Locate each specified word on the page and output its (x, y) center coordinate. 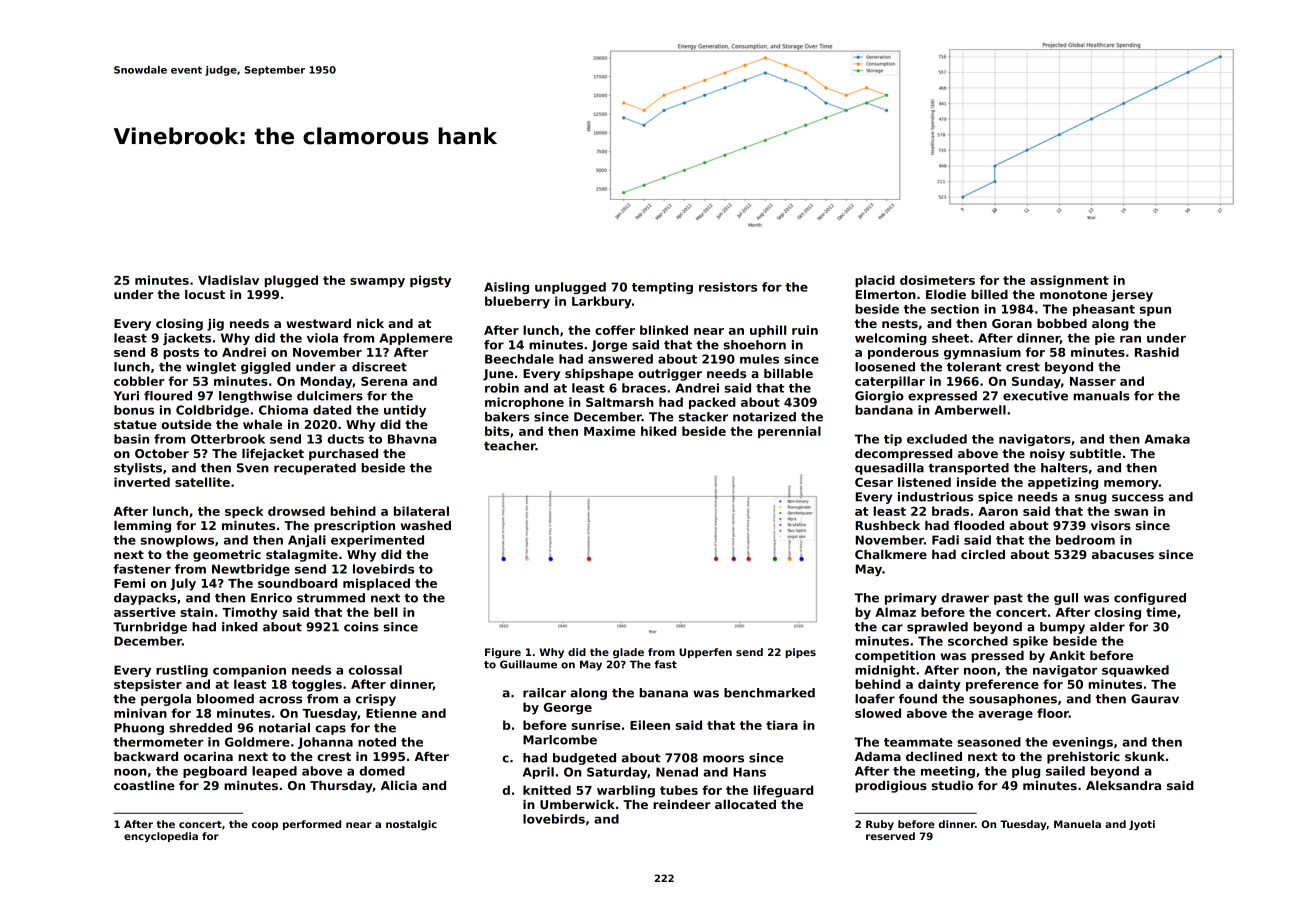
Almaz (895, 612)
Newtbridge (251, 570)
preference (1002, 685)
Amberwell (970, 410)
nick (370, 323)
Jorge (609, 346)
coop (265, 826)
